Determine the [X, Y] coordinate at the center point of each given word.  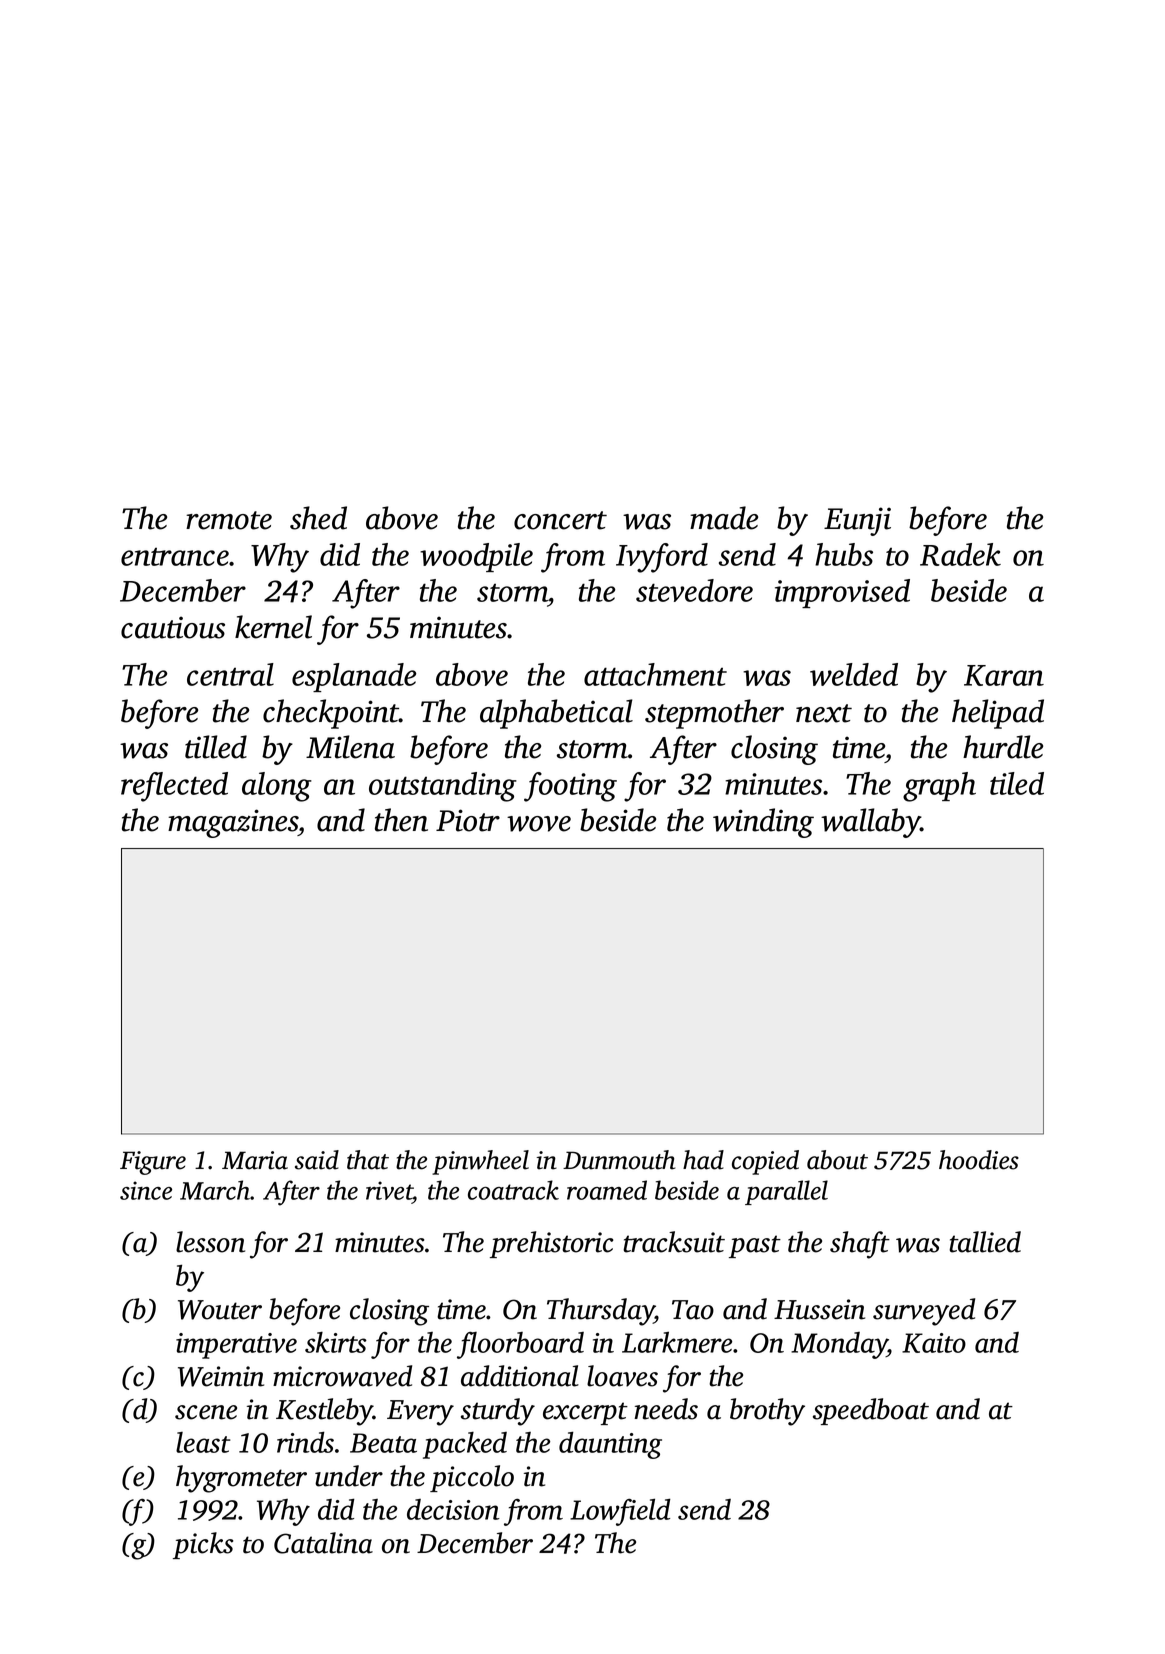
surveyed [924, 1312]
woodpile [476, 557]
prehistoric [552, 1244]
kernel [273, 627]
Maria [255, 1160]
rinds [305, 1442]
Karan [1004, 675]
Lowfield [620, 1512]
